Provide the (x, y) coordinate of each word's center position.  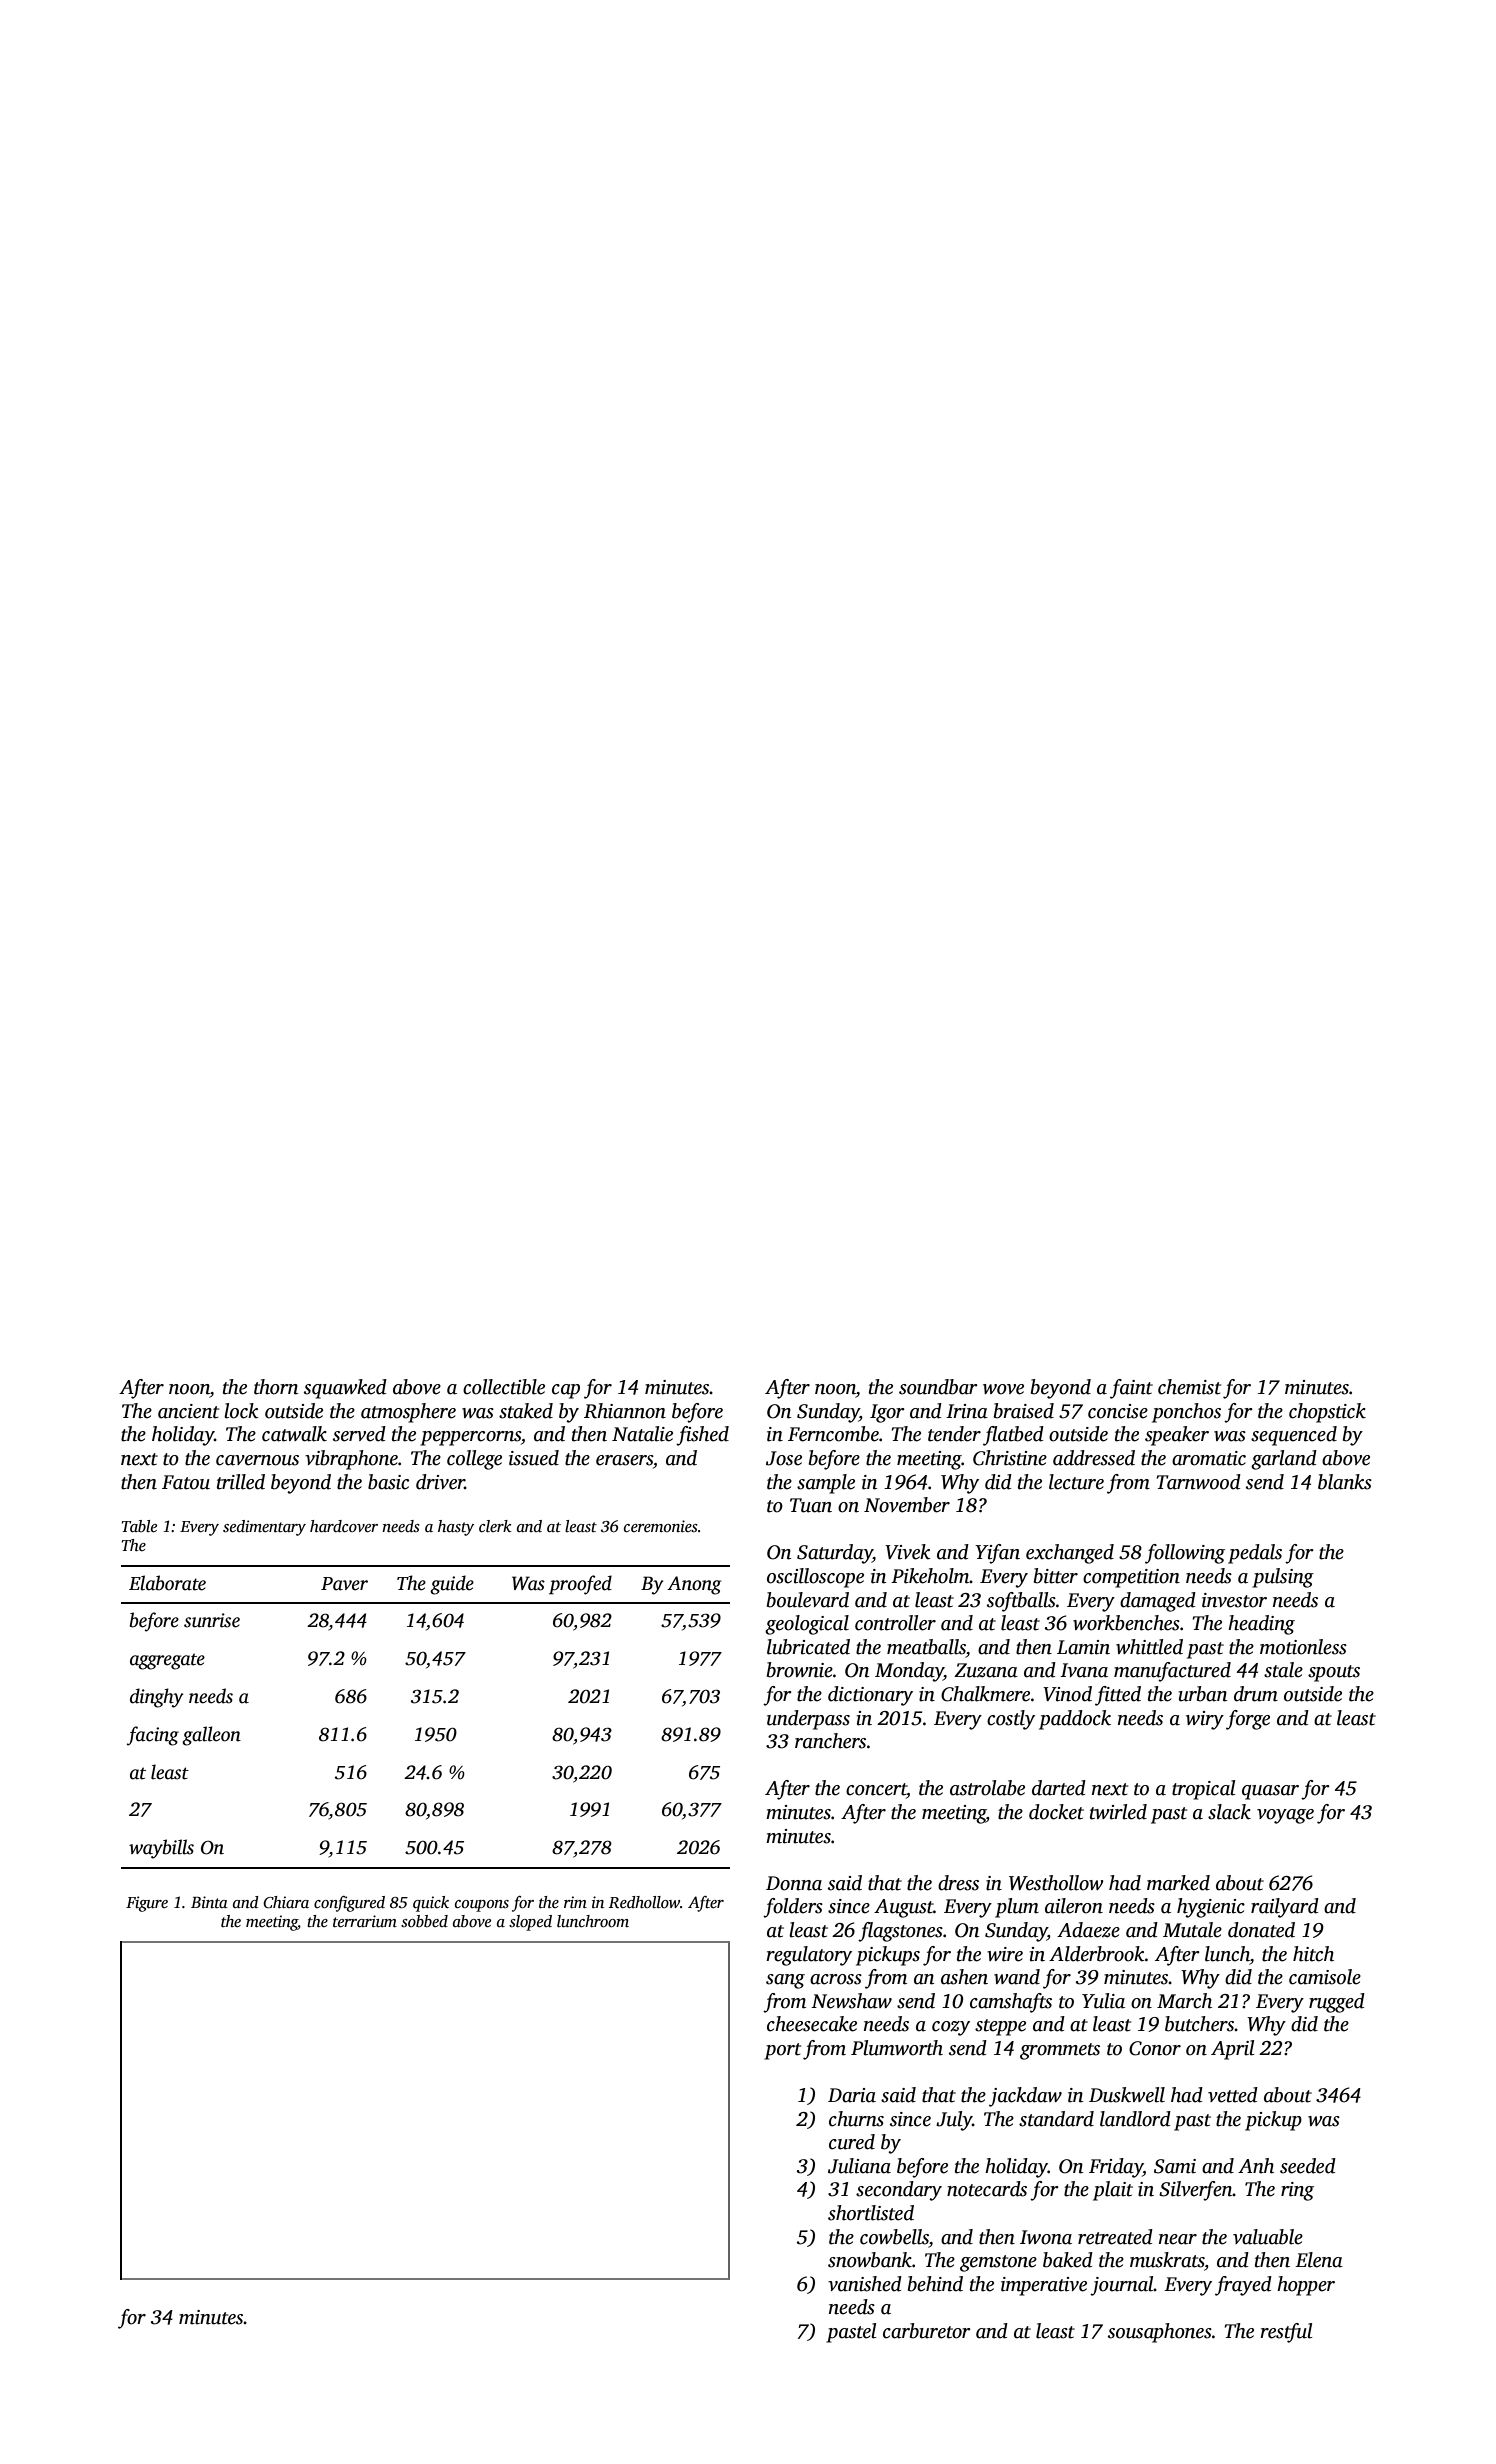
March (1184, 2001)
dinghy (157, 1698)
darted (1059, 1788)
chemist (1189, 1387)
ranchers (830, 1741)
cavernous (257, 1460)
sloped (530, 1923)
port (782, 2051)
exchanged (1070, 1554)
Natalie (642, 1434)
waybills (161, 1849)
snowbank (870, 2260)
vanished (865, 2284)
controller (895, 1623)
